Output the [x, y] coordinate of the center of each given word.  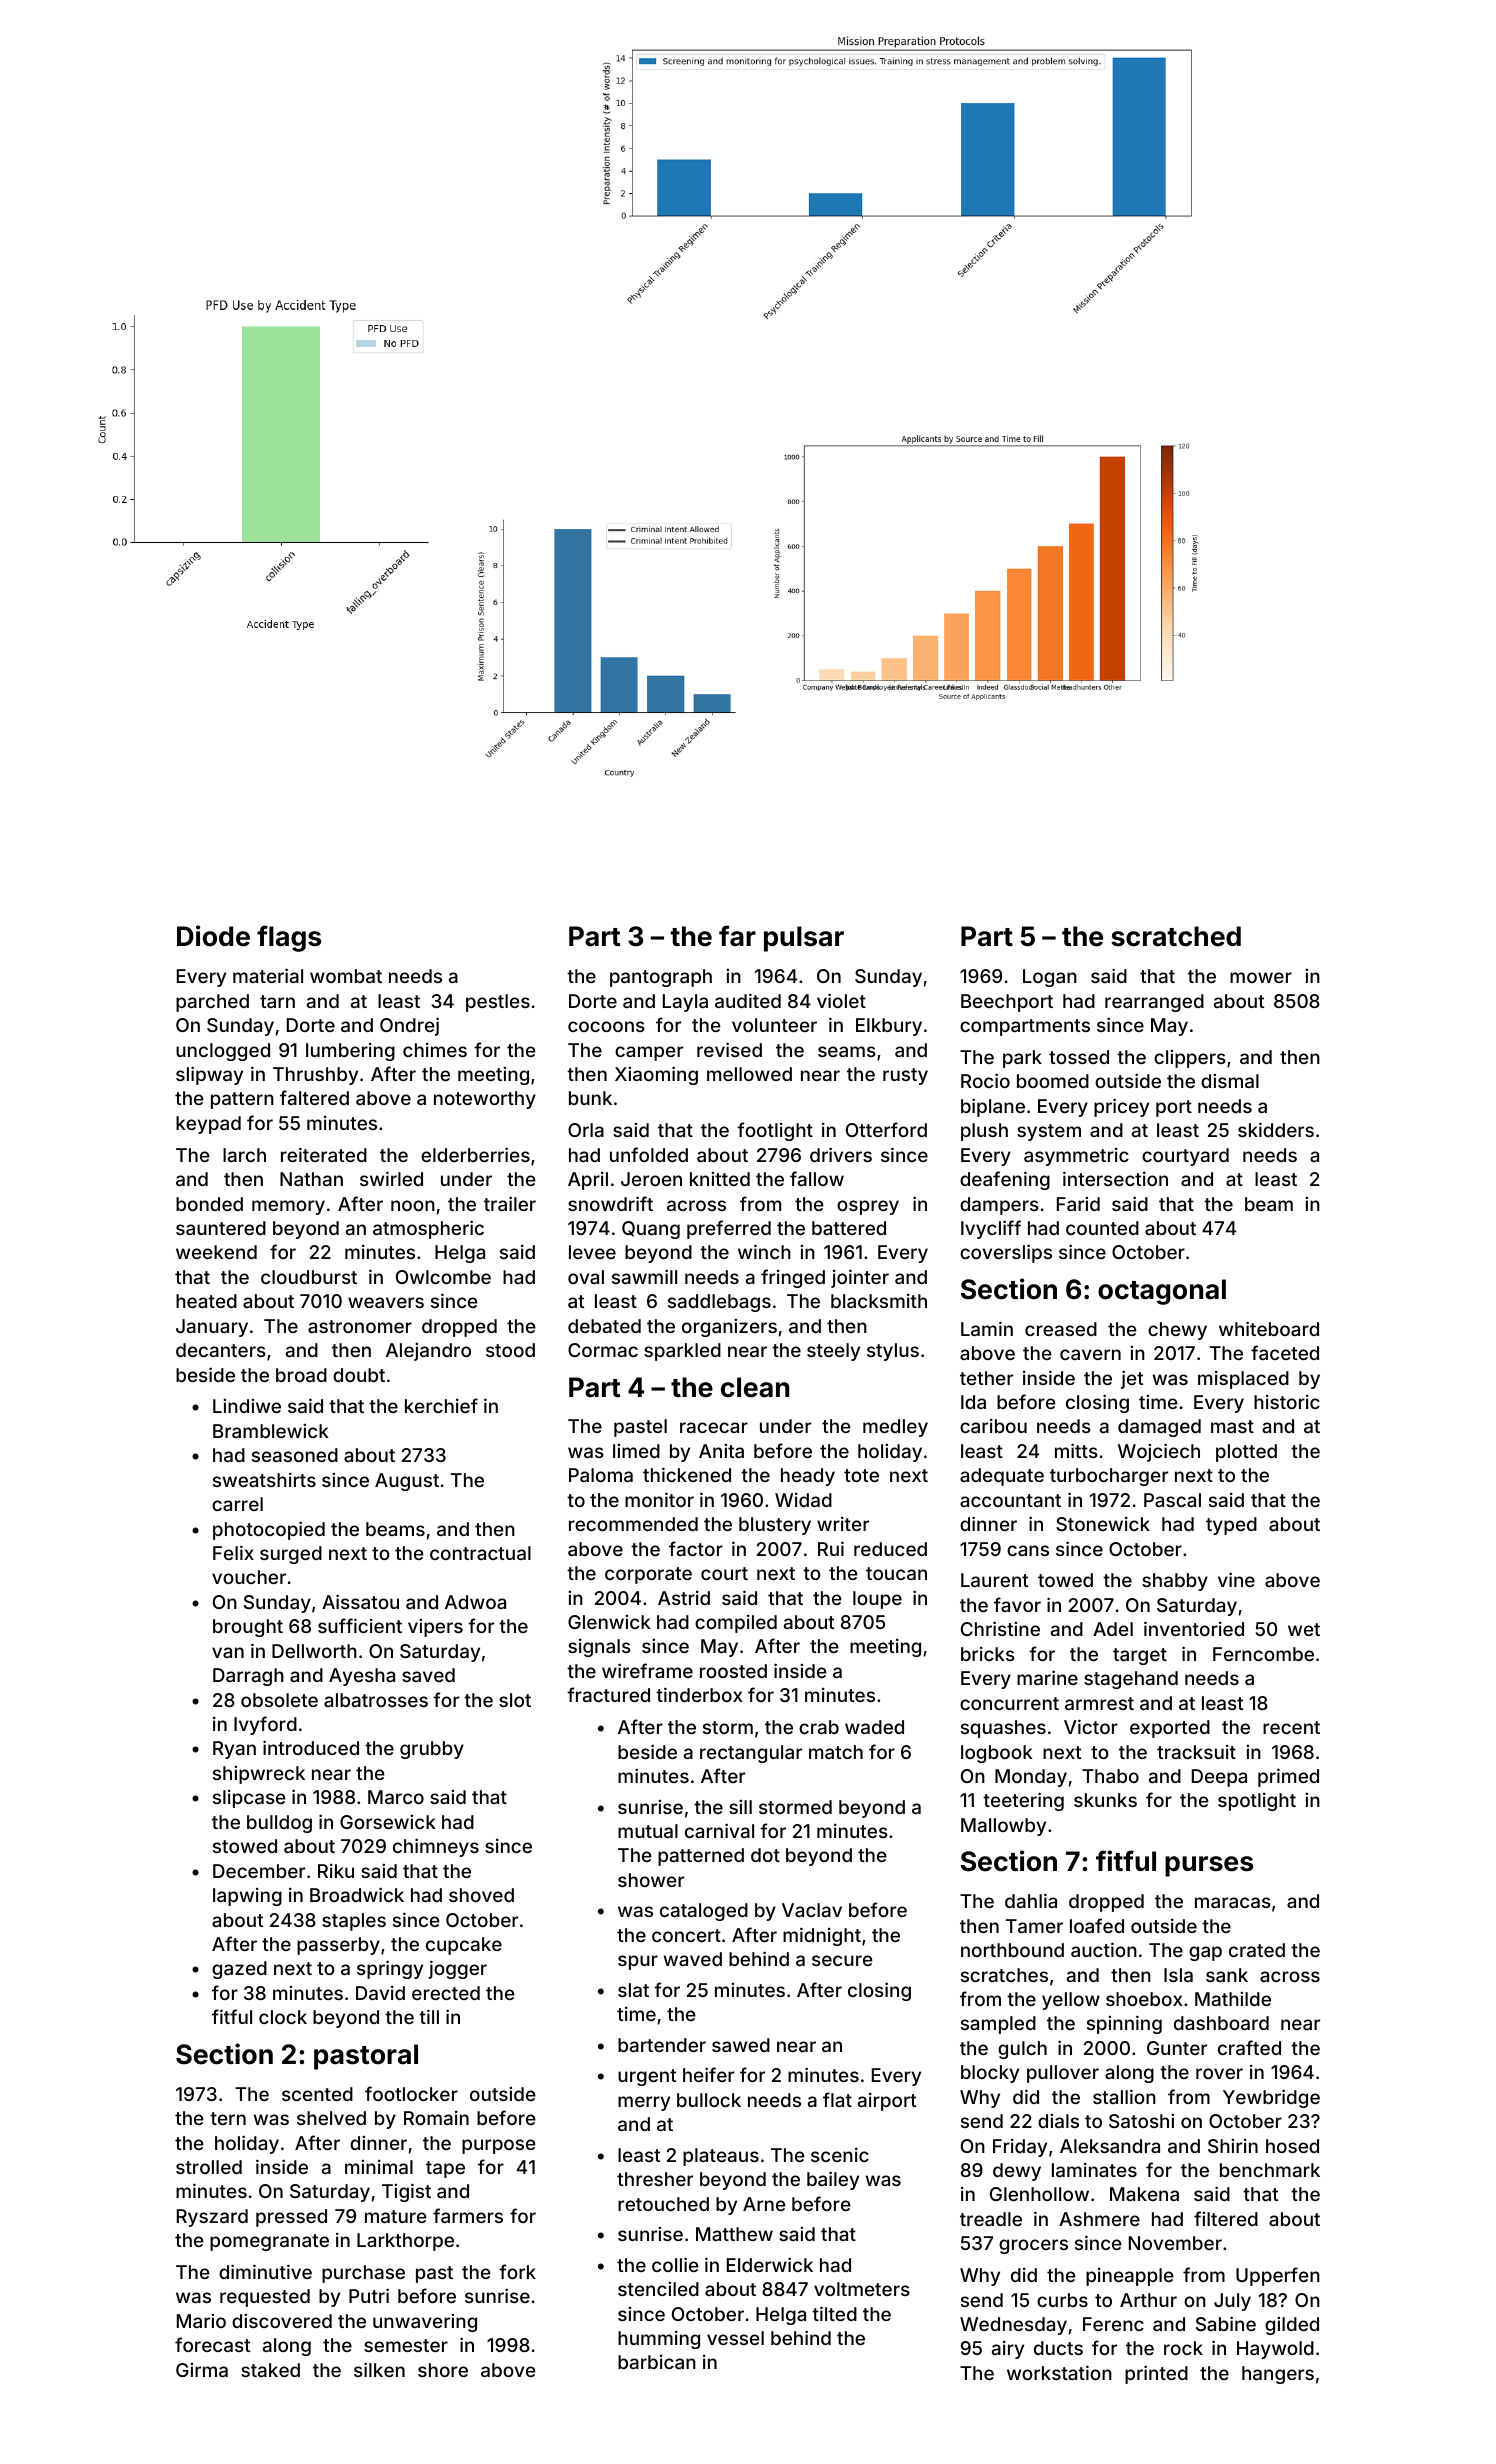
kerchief [441, 1405]
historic [1287, 1402]
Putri [369, 2295]
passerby [338, 1946]
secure [842, 1960]
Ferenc [1113, 2324]
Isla [1178, 1975]
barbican [657, 2362]
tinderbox [699, 1694]
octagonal [1162, 1292]
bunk [590, 1098]
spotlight [1257, 1802]
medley [895, 1428]
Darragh [248, 1677]
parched [212, 1003]
